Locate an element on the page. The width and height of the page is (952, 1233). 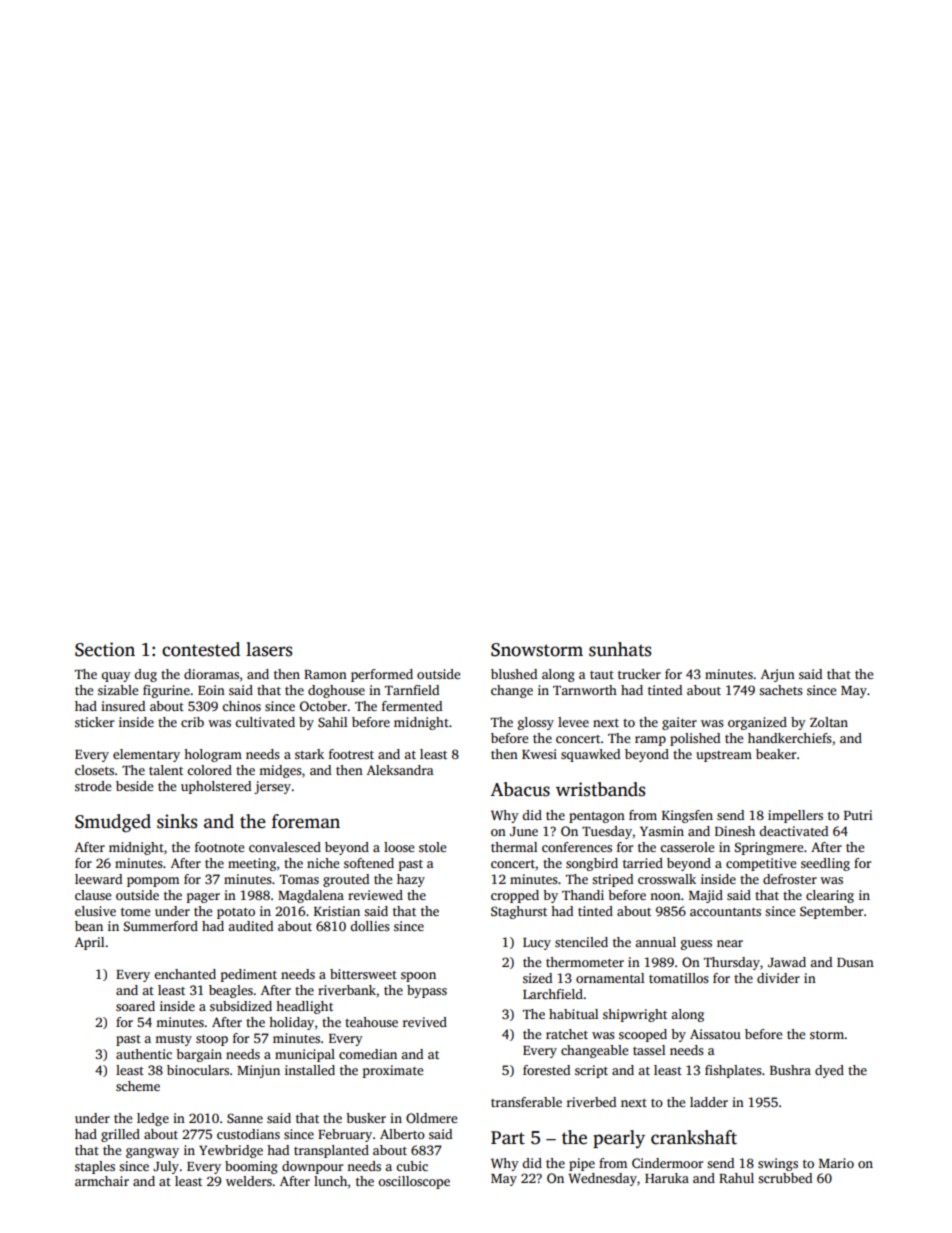
wristbands is located at coordinates (600, 789).
